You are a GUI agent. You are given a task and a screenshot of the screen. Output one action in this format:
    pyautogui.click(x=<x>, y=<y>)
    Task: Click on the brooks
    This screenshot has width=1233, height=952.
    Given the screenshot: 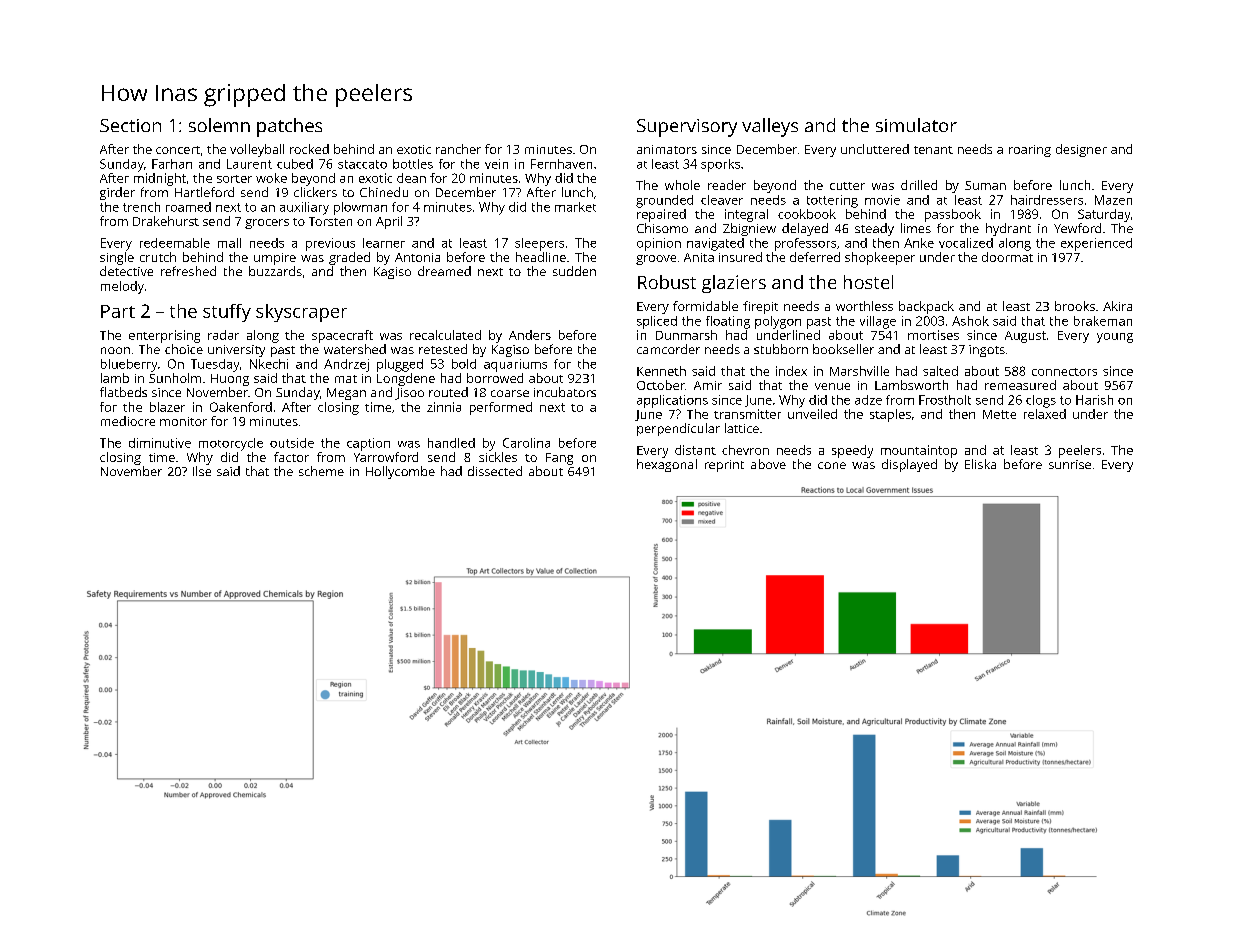 What is the action you would take?
    pyautogui.click(x=1075, y=306)
